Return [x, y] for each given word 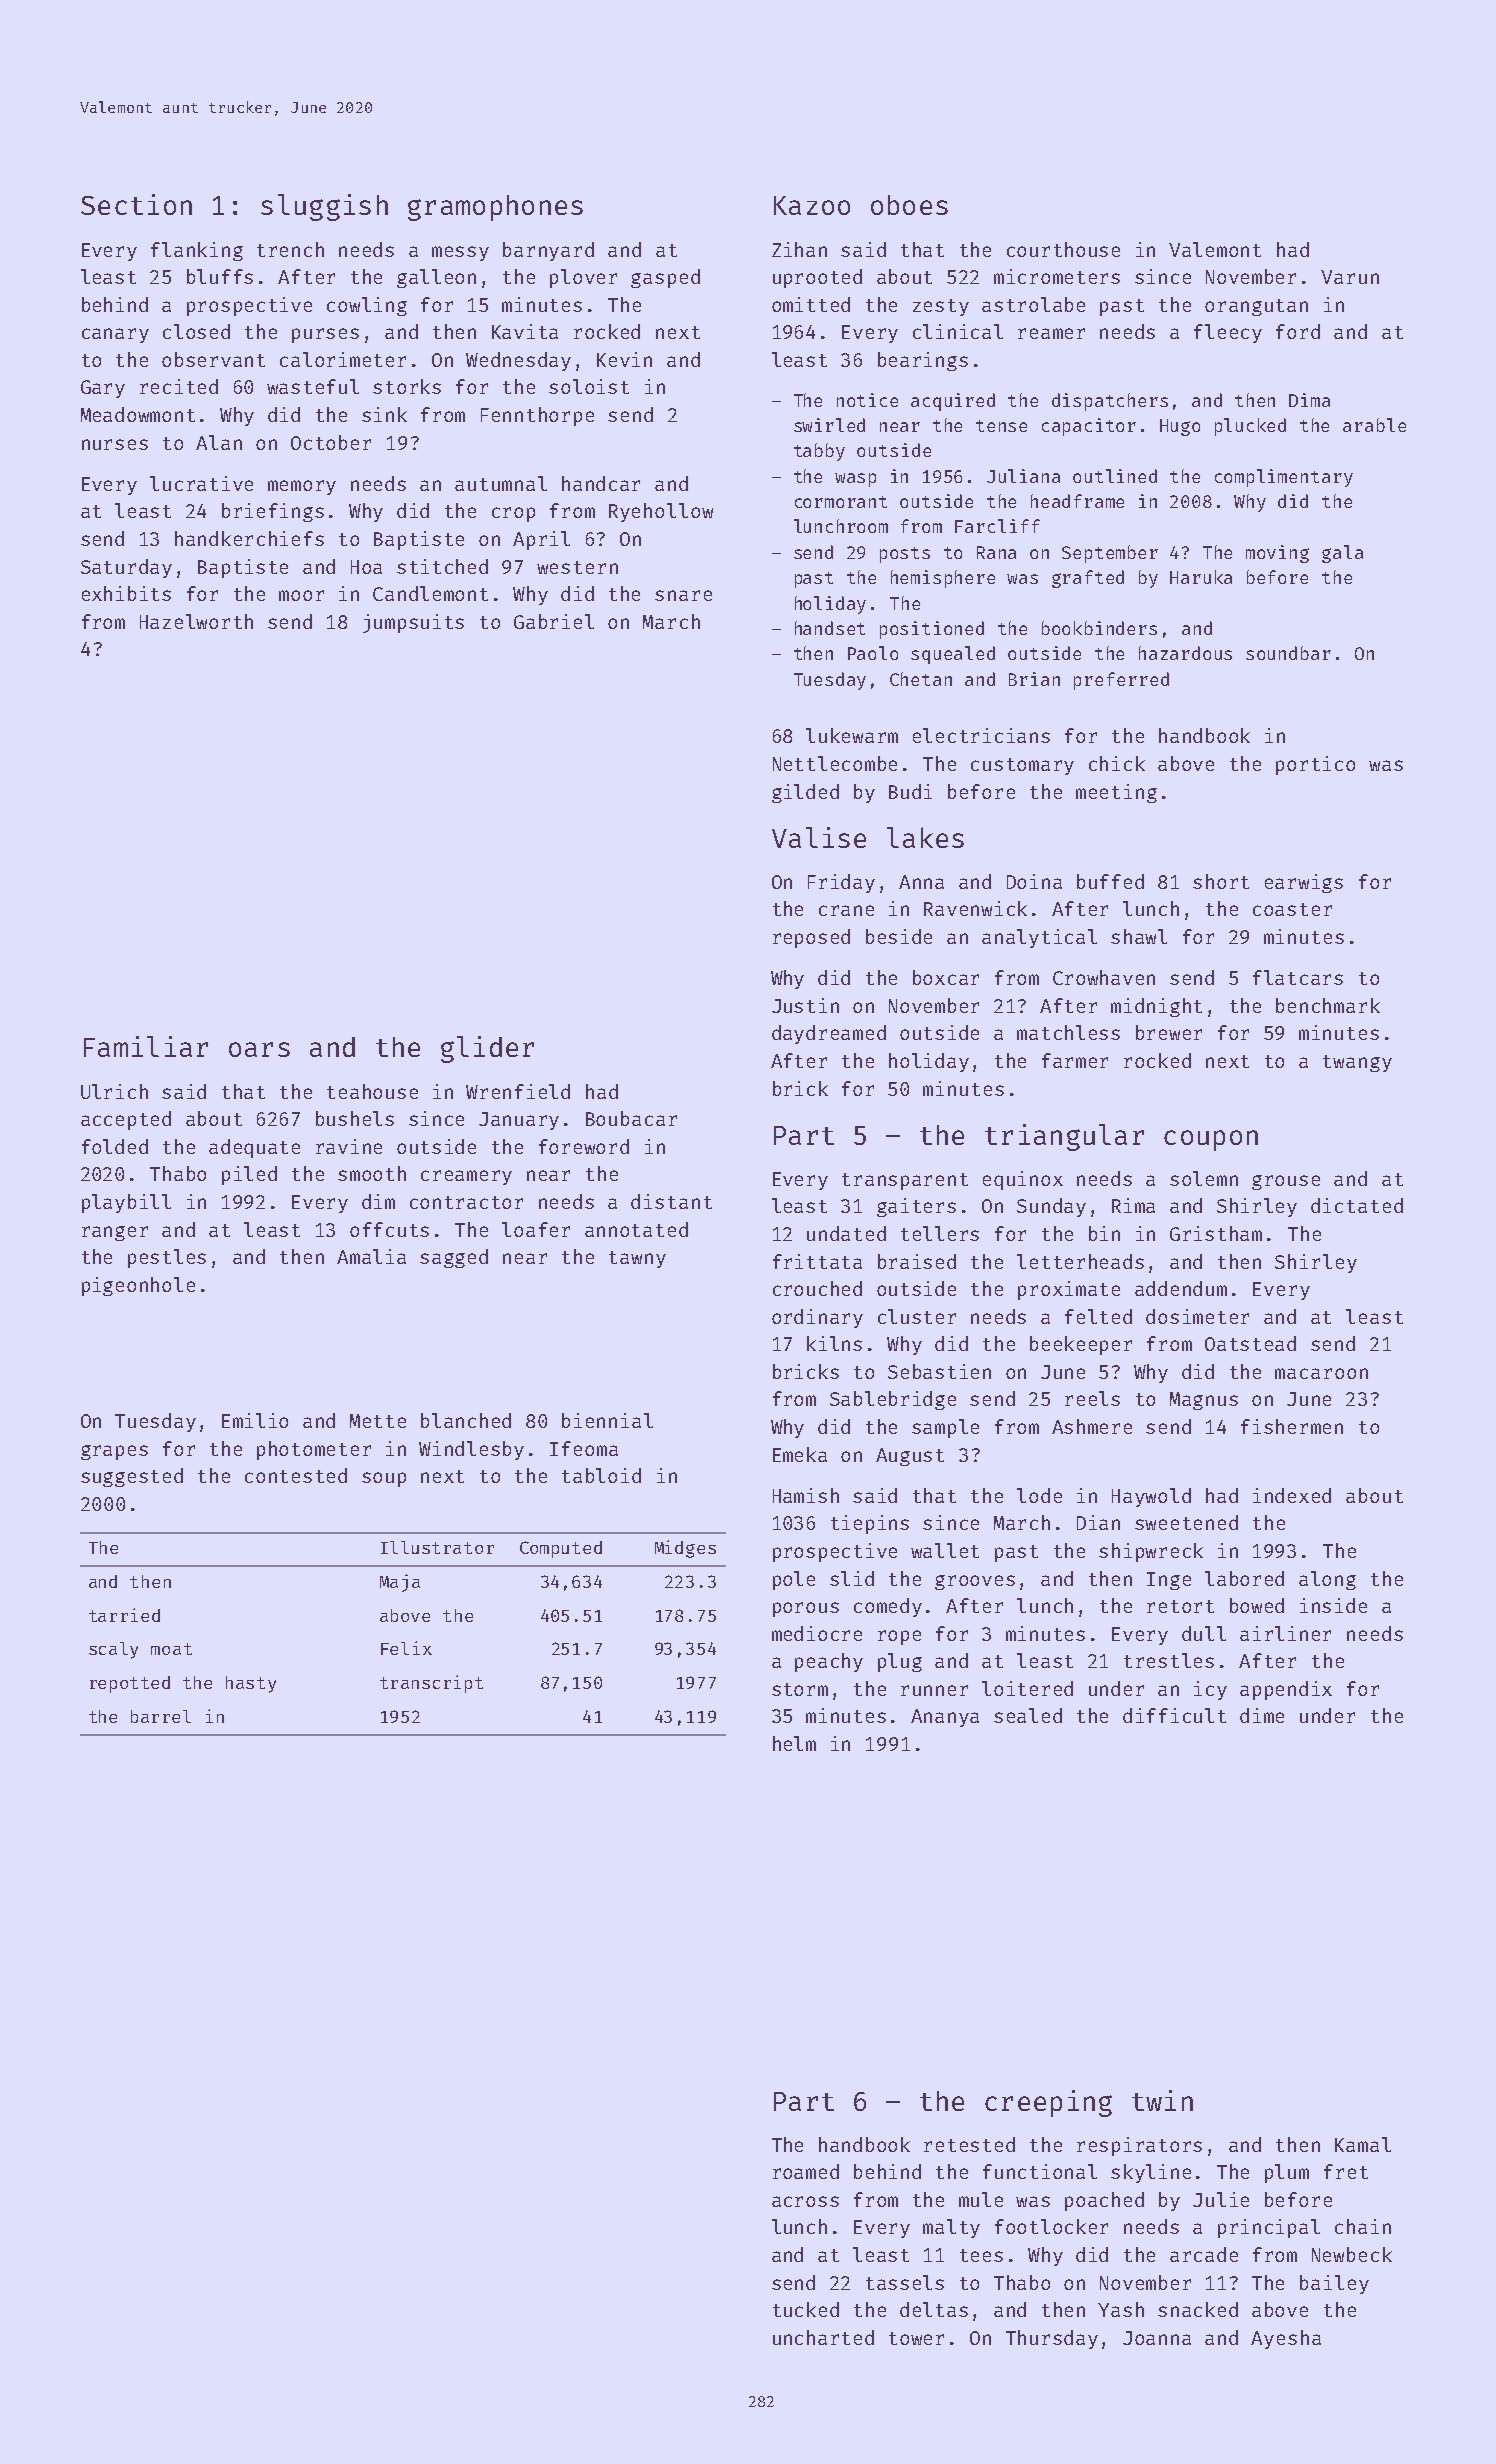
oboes [909, 205]
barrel [161, 1716]
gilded [805, 793]
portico [1315, 765]
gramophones [495, 208]
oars [259, 1049]
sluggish [324, 207]
